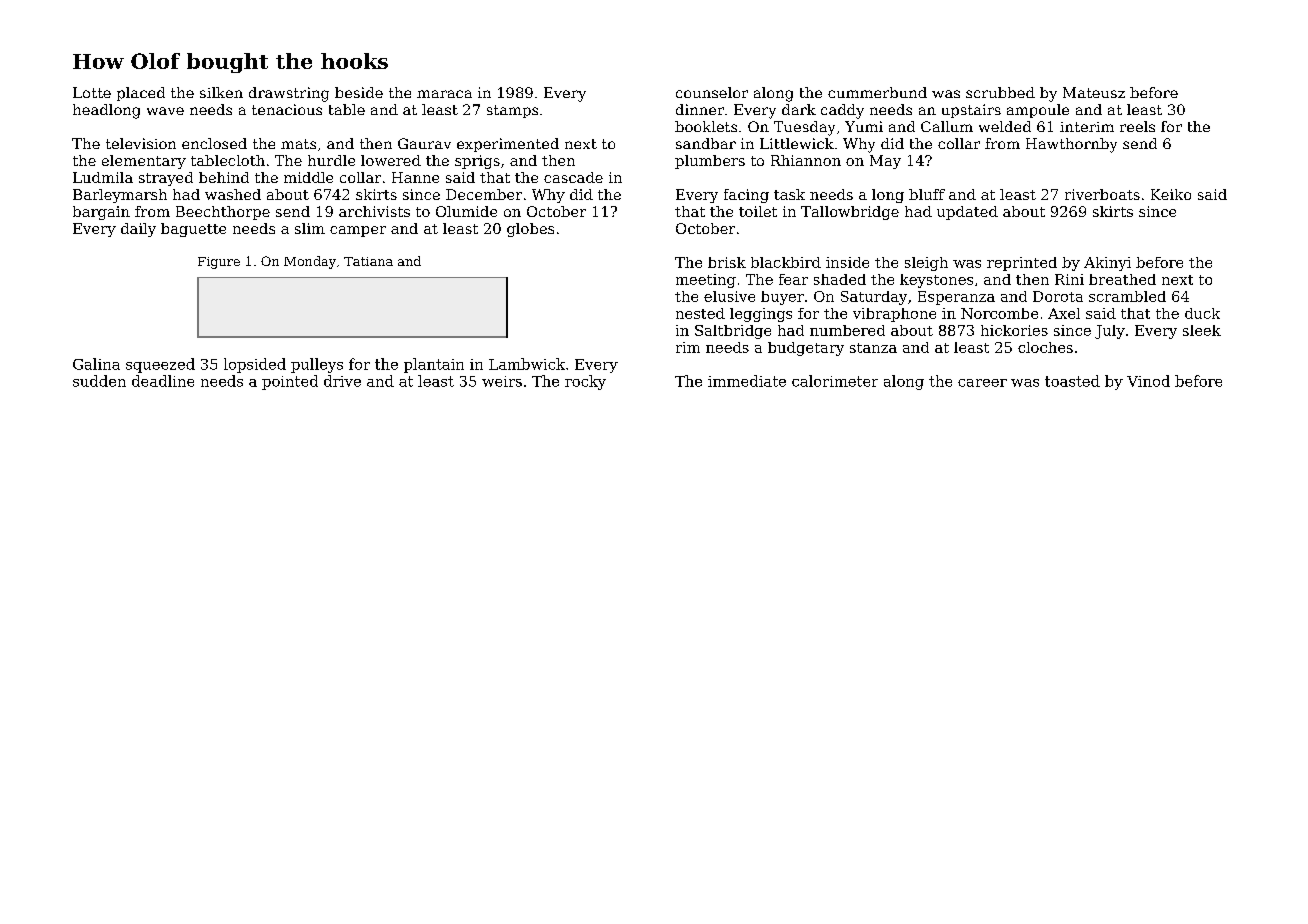 The width and height of the screenshot is (1308, 924). I want to click on tenacious, so click(287, 109).
